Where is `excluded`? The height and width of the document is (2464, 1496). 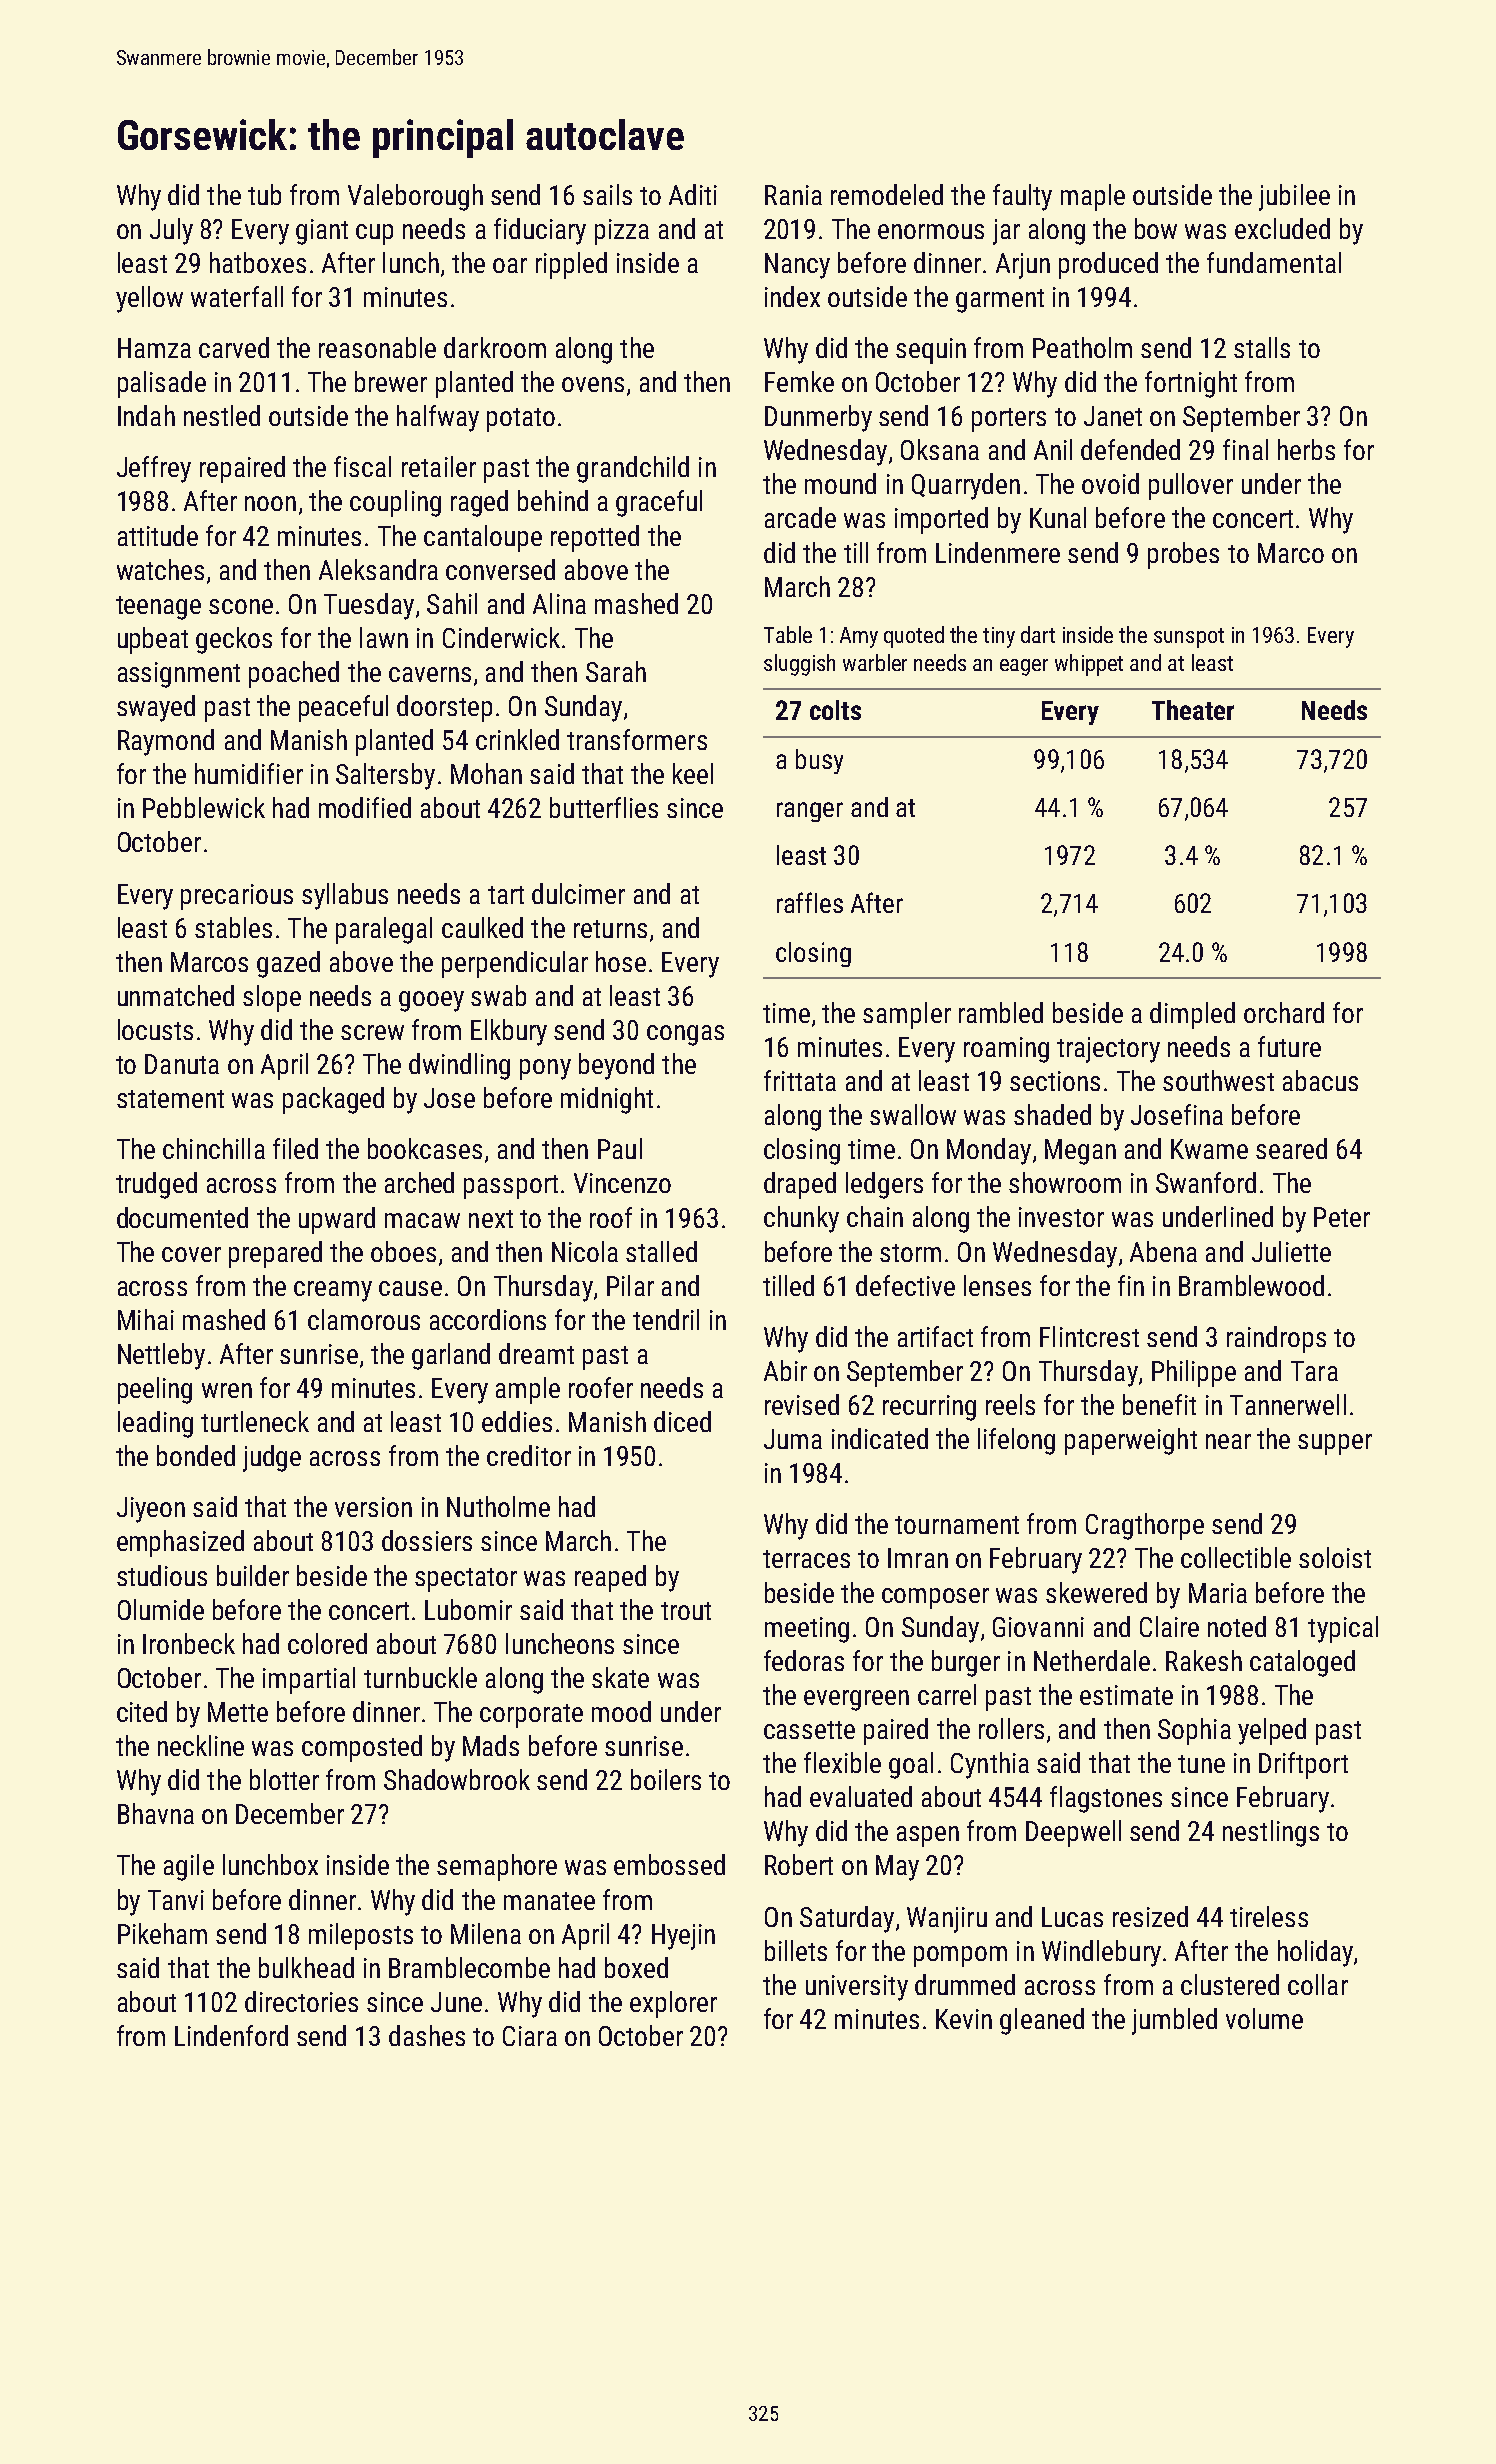 excluded is located at coordinates (1282, 228).
